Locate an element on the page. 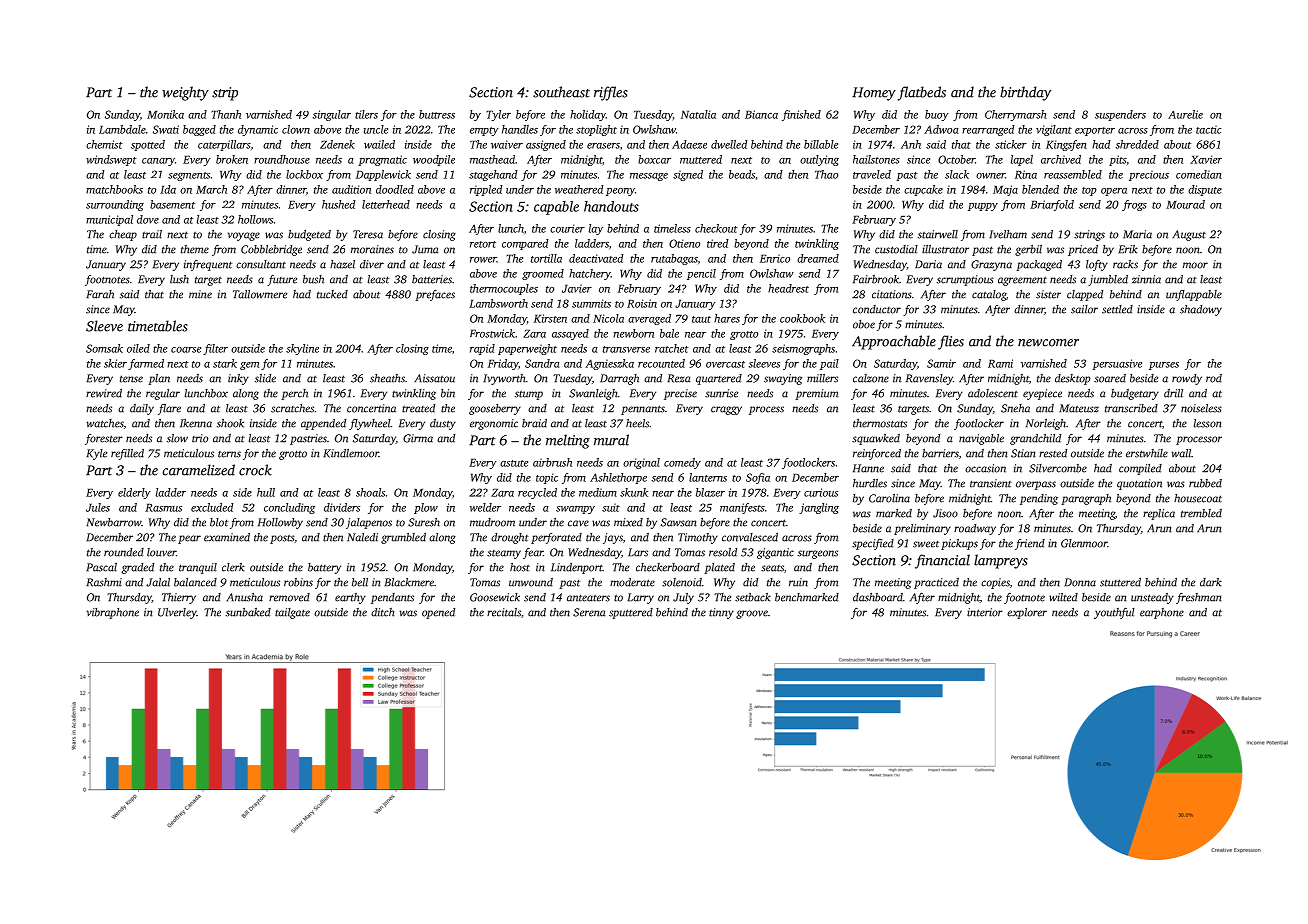 The image size is (1308, 924). flies is located at coordinates (951, 342).
